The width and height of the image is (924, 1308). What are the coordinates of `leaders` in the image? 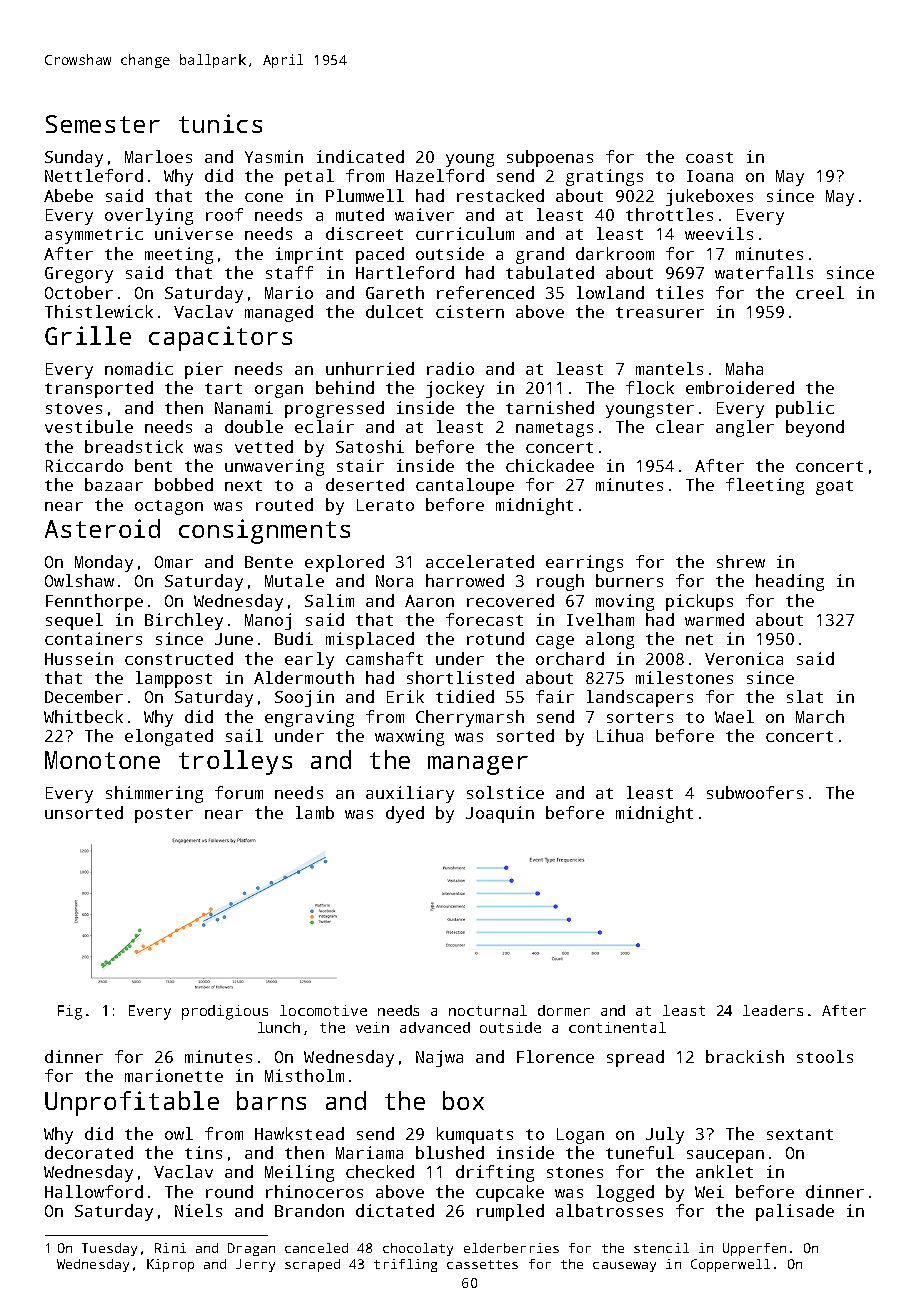 It's located at (773, 1010).
